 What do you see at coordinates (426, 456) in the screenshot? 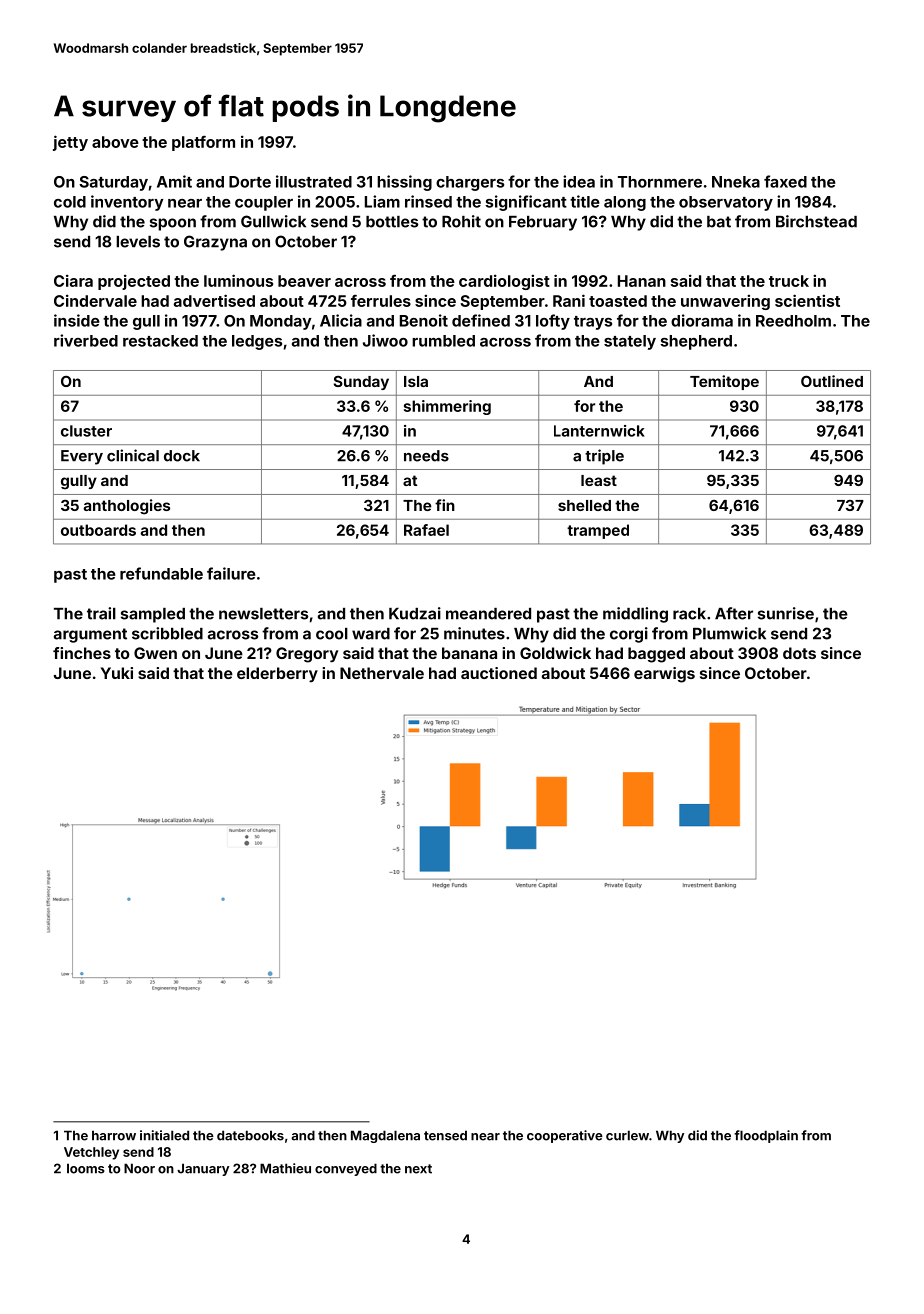
I see `needs` at bounding box center [426, 456].
